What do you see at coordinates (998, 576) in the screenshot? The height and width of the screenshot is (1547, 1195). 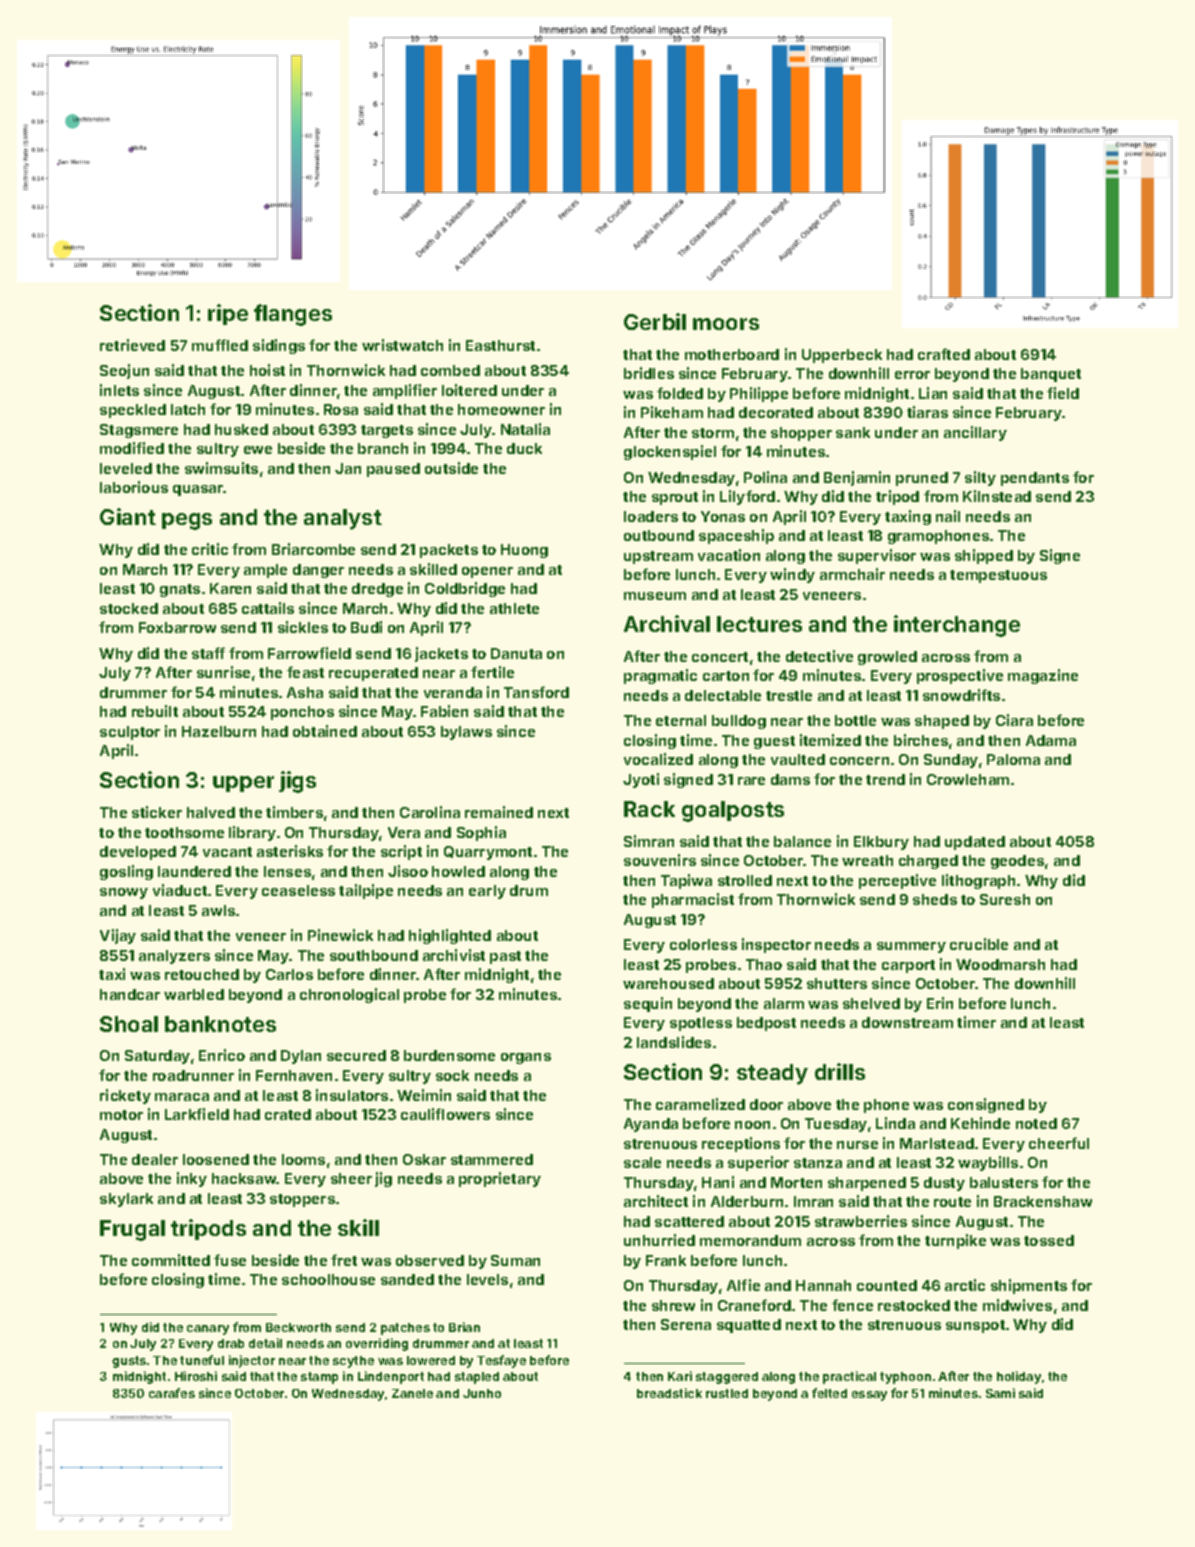 I see `tempestuous` at bounding box center [998, 576].
